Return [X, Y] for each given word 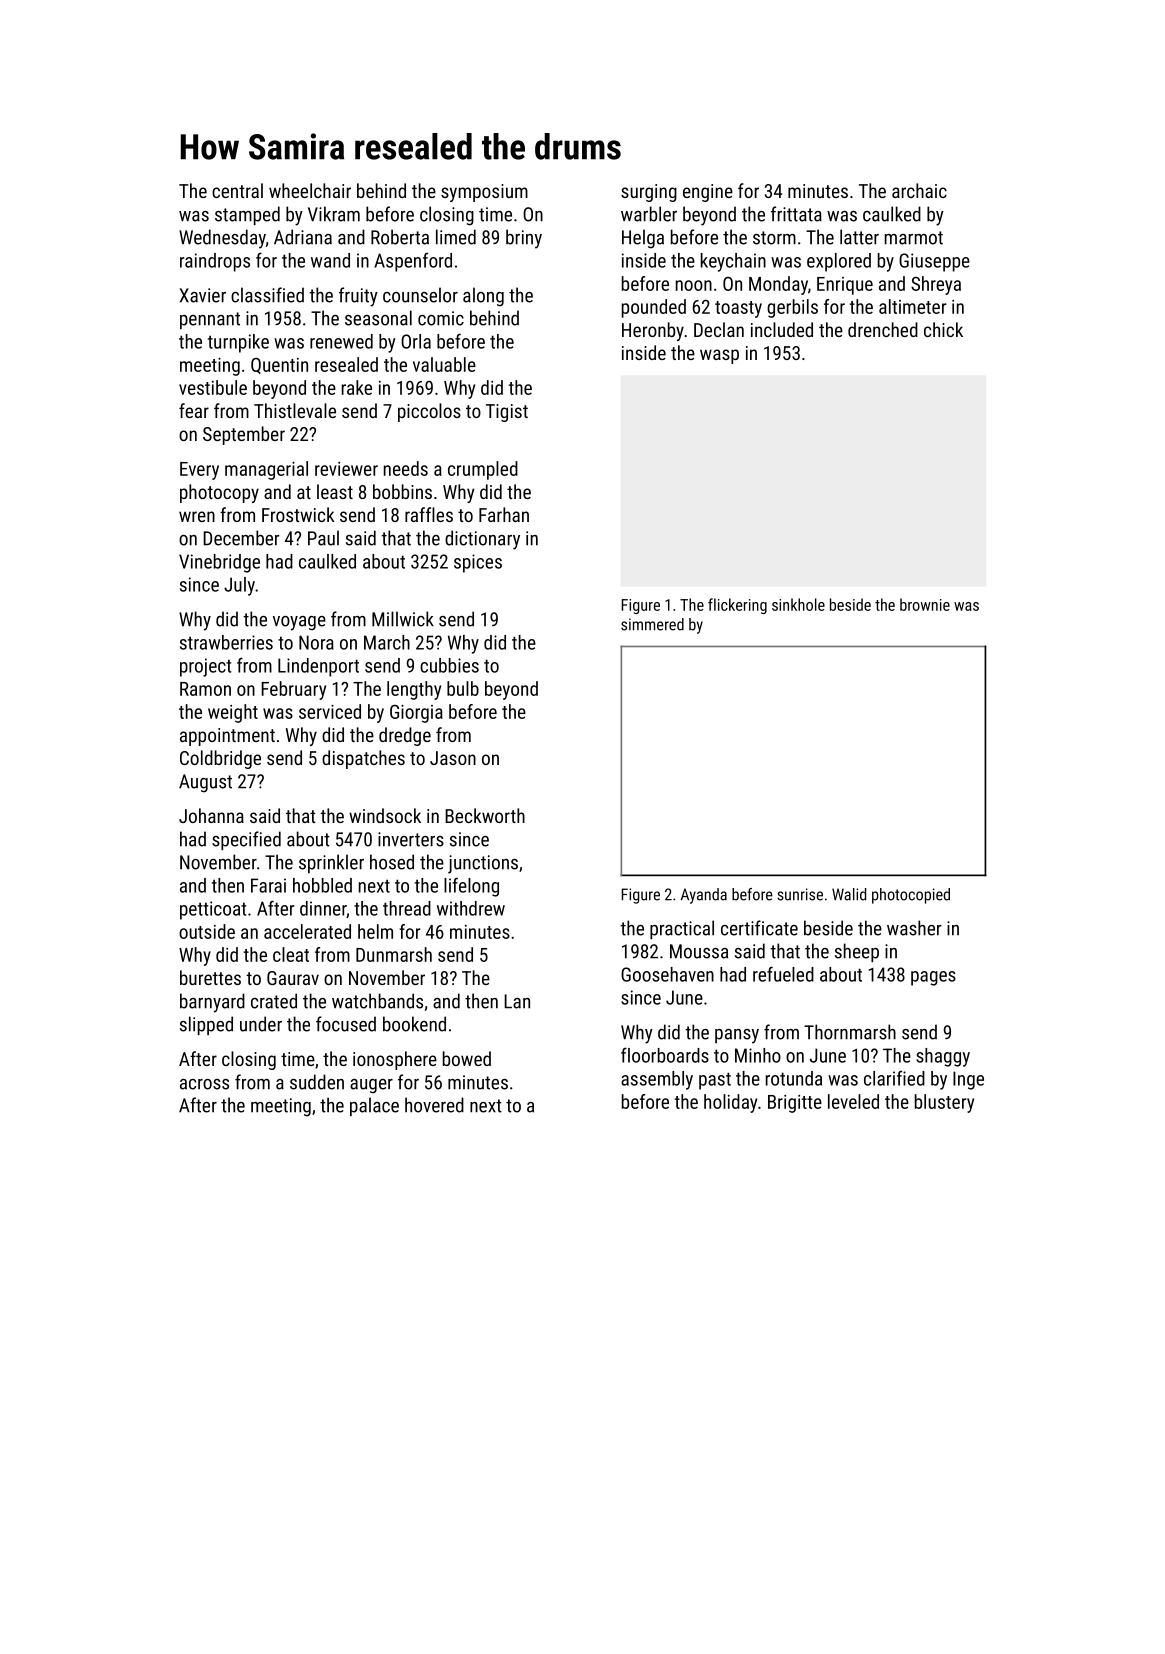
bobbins [402, 491]
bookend [414, 1024]
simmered [652, 624]
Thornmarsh [850, 1032]
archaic [919, 190]
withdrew [471, 908]
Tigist [507, 413]
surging [649, 193]
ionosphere [395, 1060]
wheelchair [310, 190]
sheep [857, 952]
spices [478, 563]
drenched [883, 329]
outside [207, 931]
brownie [925, 604]
